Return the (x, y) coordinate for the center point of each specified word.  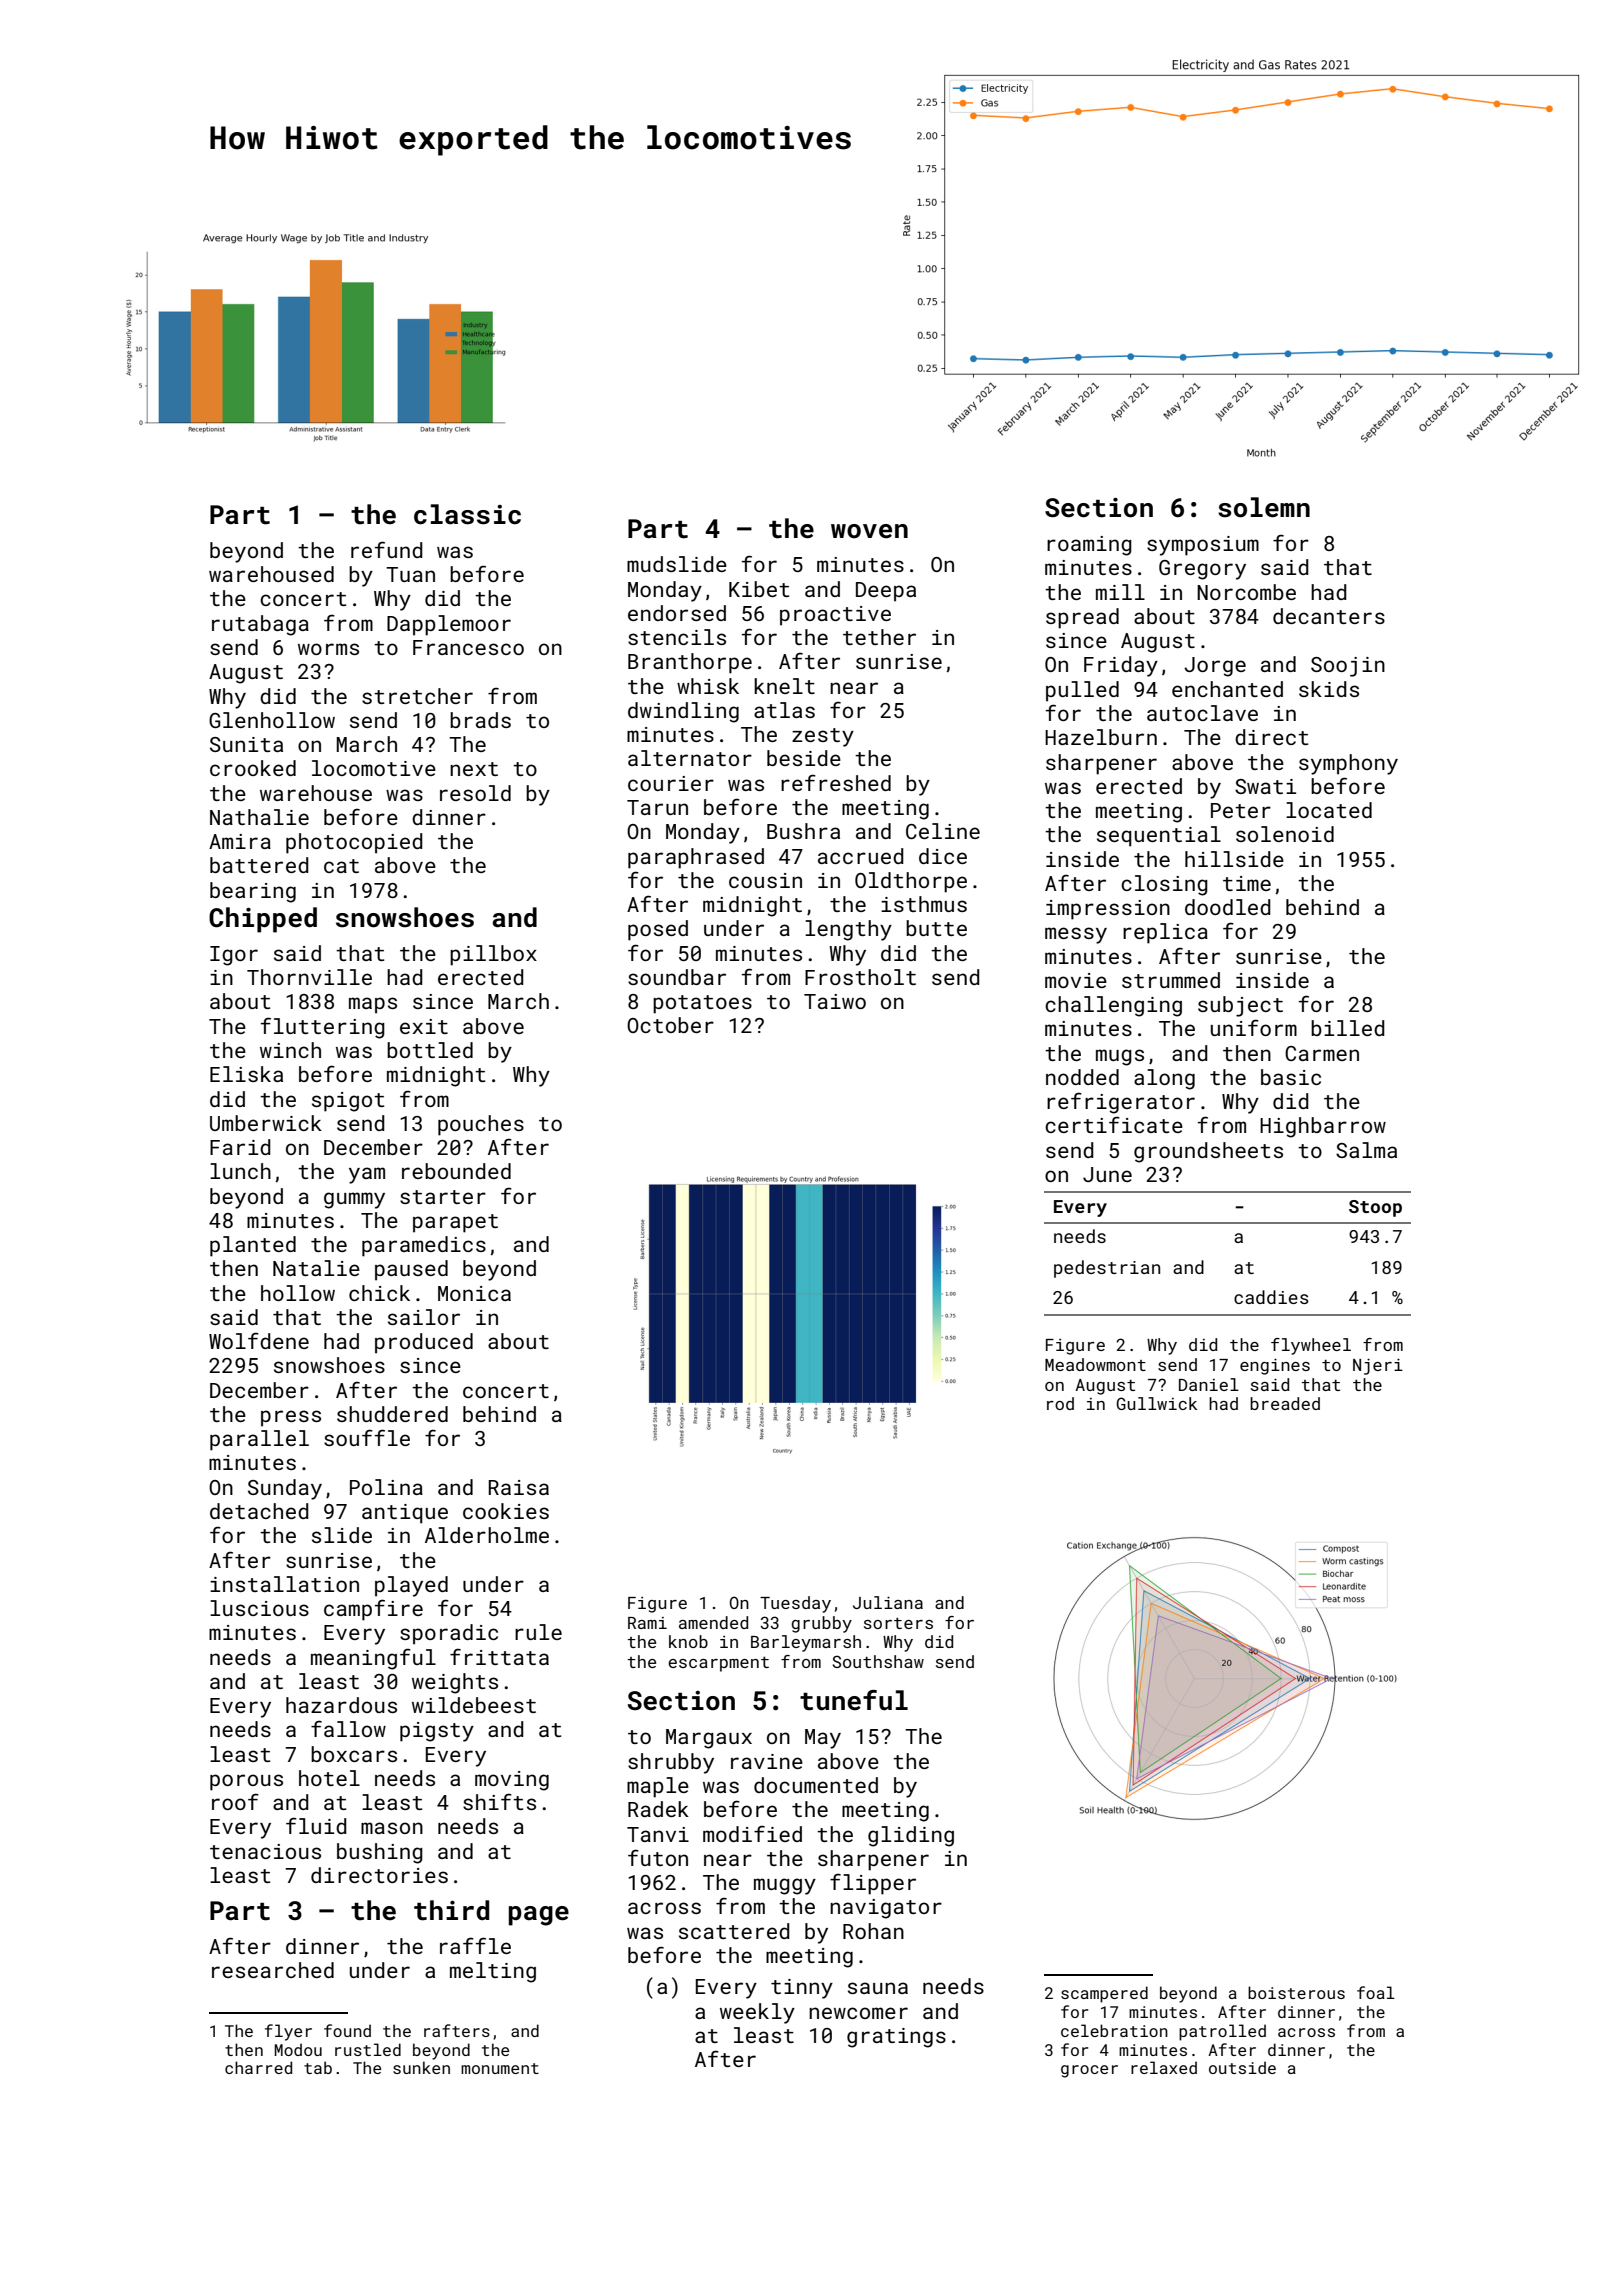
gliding (911, 1836)
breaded (1285, 1403)
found (347, 2030)
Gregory (1202, 570)
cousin (765, 880)
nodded (1082, 1077)
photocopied (354, 843)
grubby (821, 1624)
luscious (259, 1608)
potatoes (702, 1004)
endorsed (677, 613)
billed (1348, 1028)
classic (467, 514)
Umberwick (266, 1123)
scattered (734, 1931)
